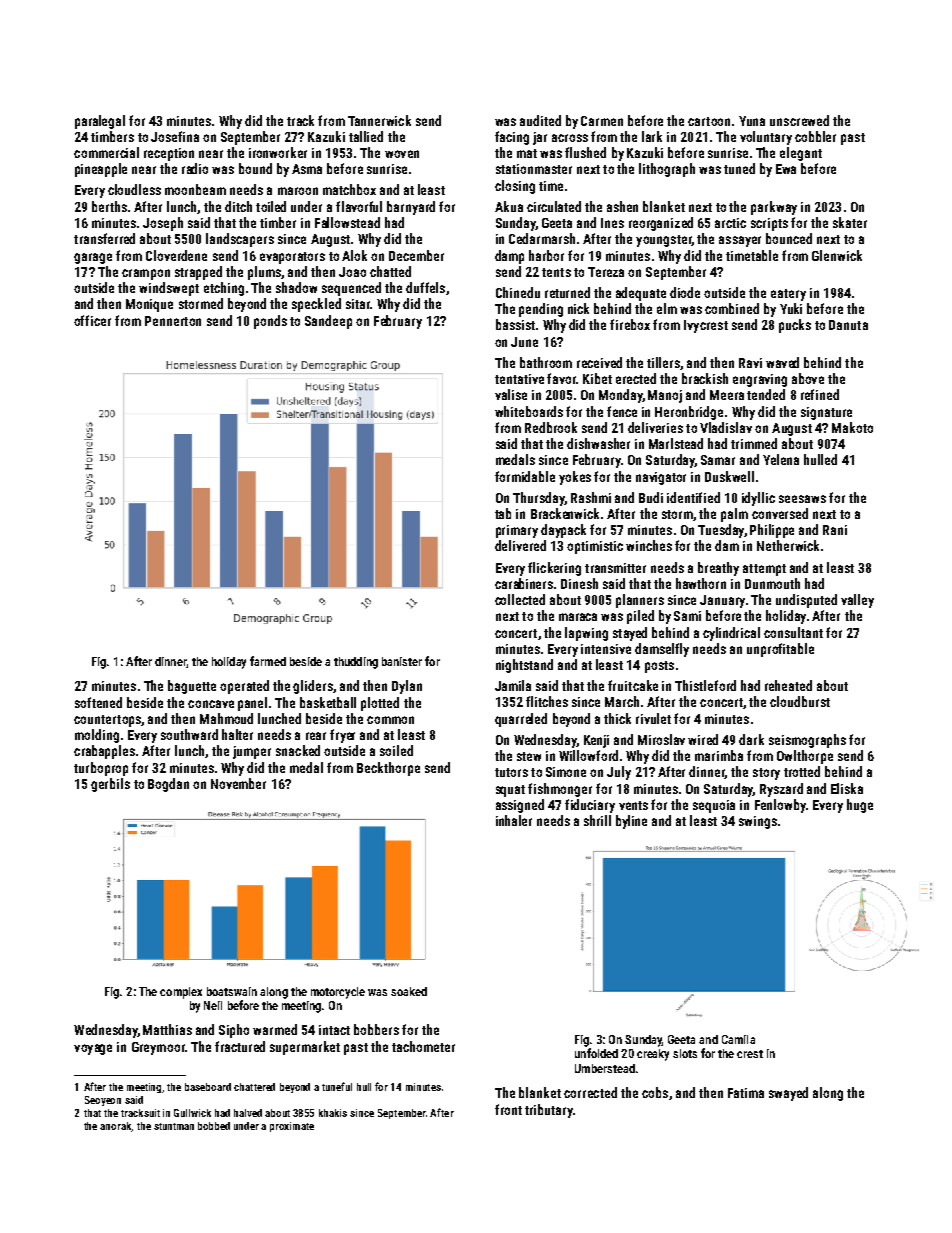 Image resolution: width=952 pixels, height=1233 pixels. I want to click on voyage, so click(93, 1049).
